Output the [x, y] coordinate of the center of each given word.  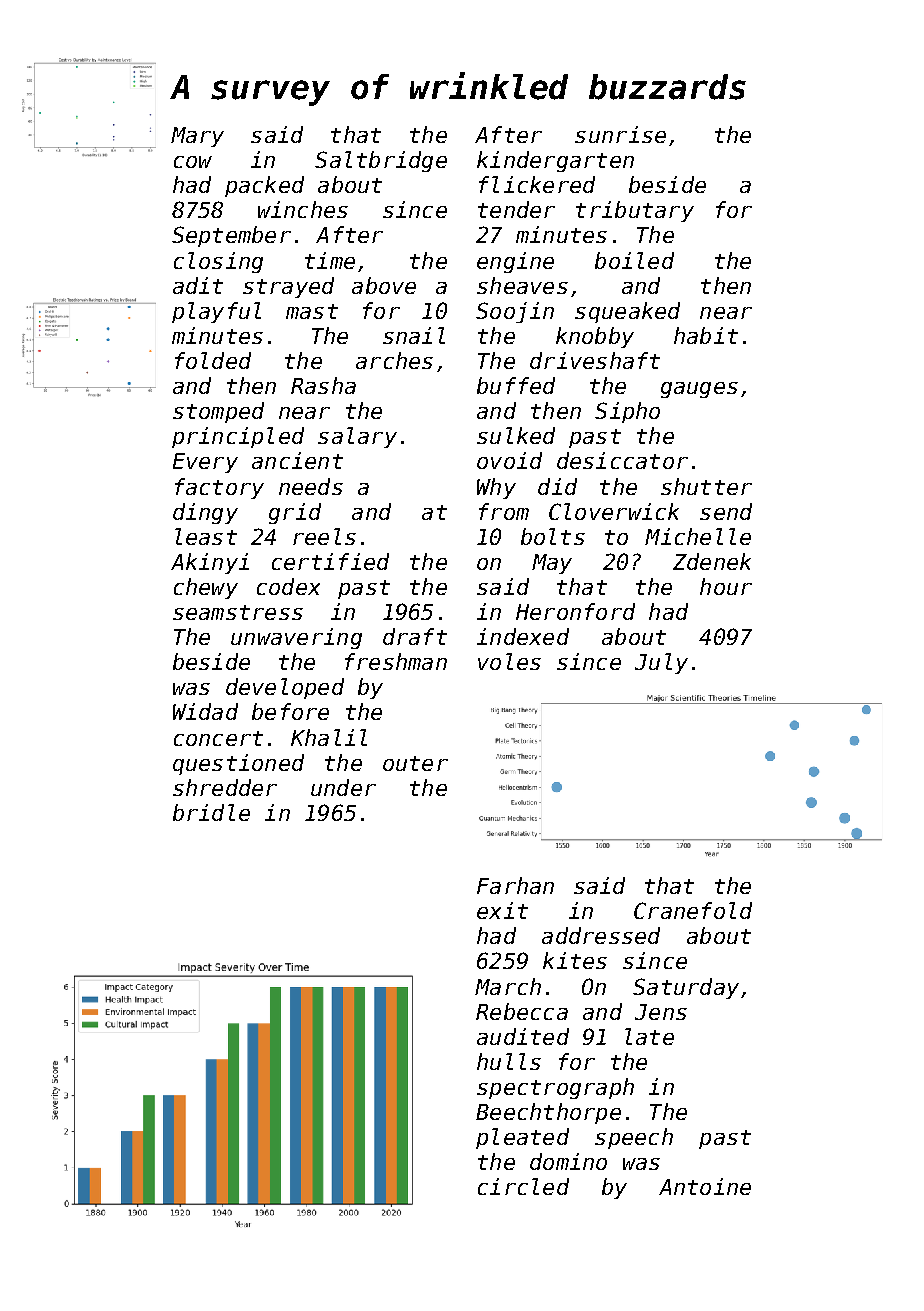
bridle [211, 812]
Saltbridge [381, 161]
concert [218, 738]
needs [311, 486]
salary [357, 437]
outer [415, 763]
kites [575, 960]
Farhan [515, 885]
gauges [699, 390]
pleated [522, 1138]
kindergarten [555, 161]
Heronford [575, 611]
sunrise [620, 134]
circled [523, 1186]
